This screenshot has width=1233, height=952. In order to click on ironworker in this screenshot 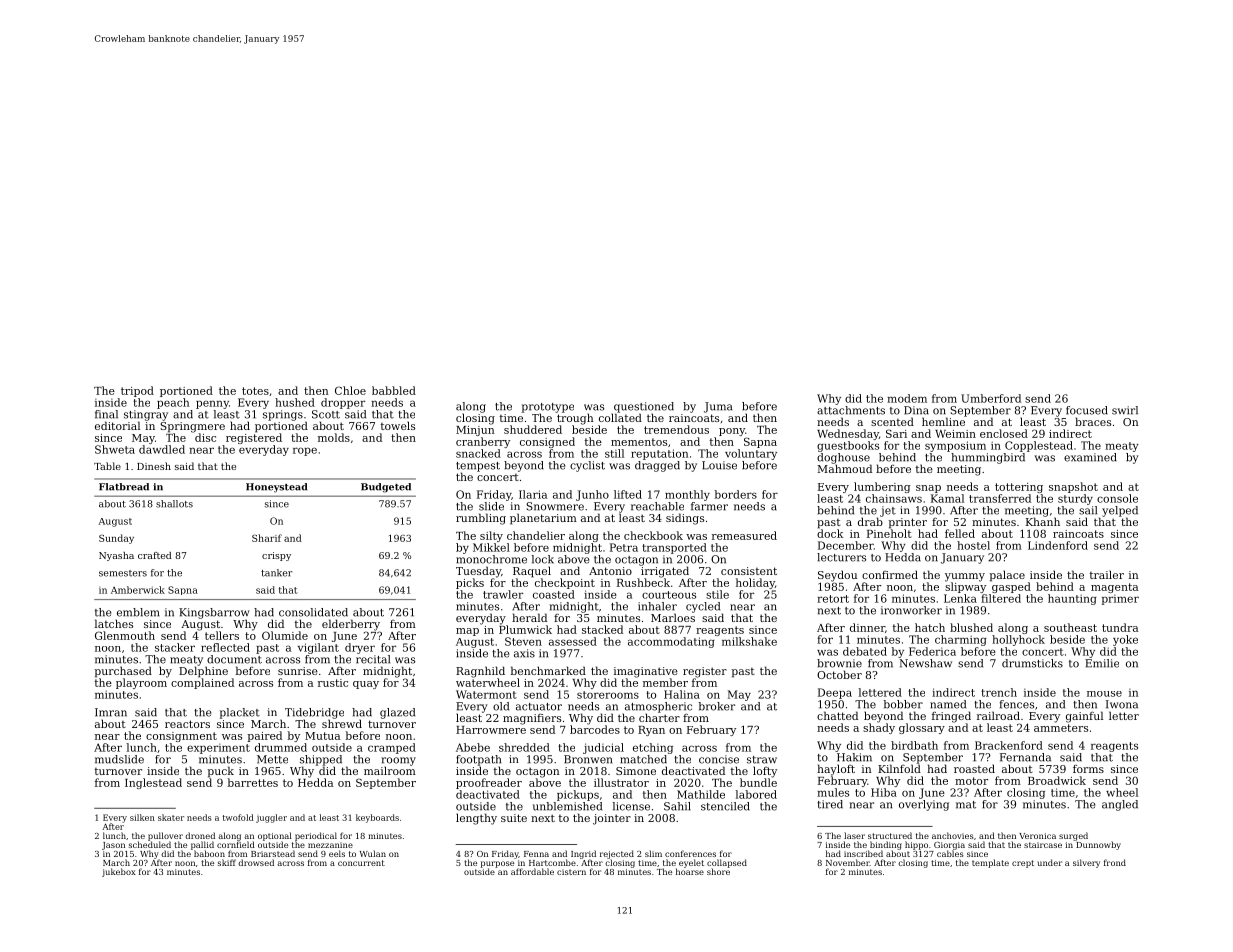, I will do `click(911, 610)`.
